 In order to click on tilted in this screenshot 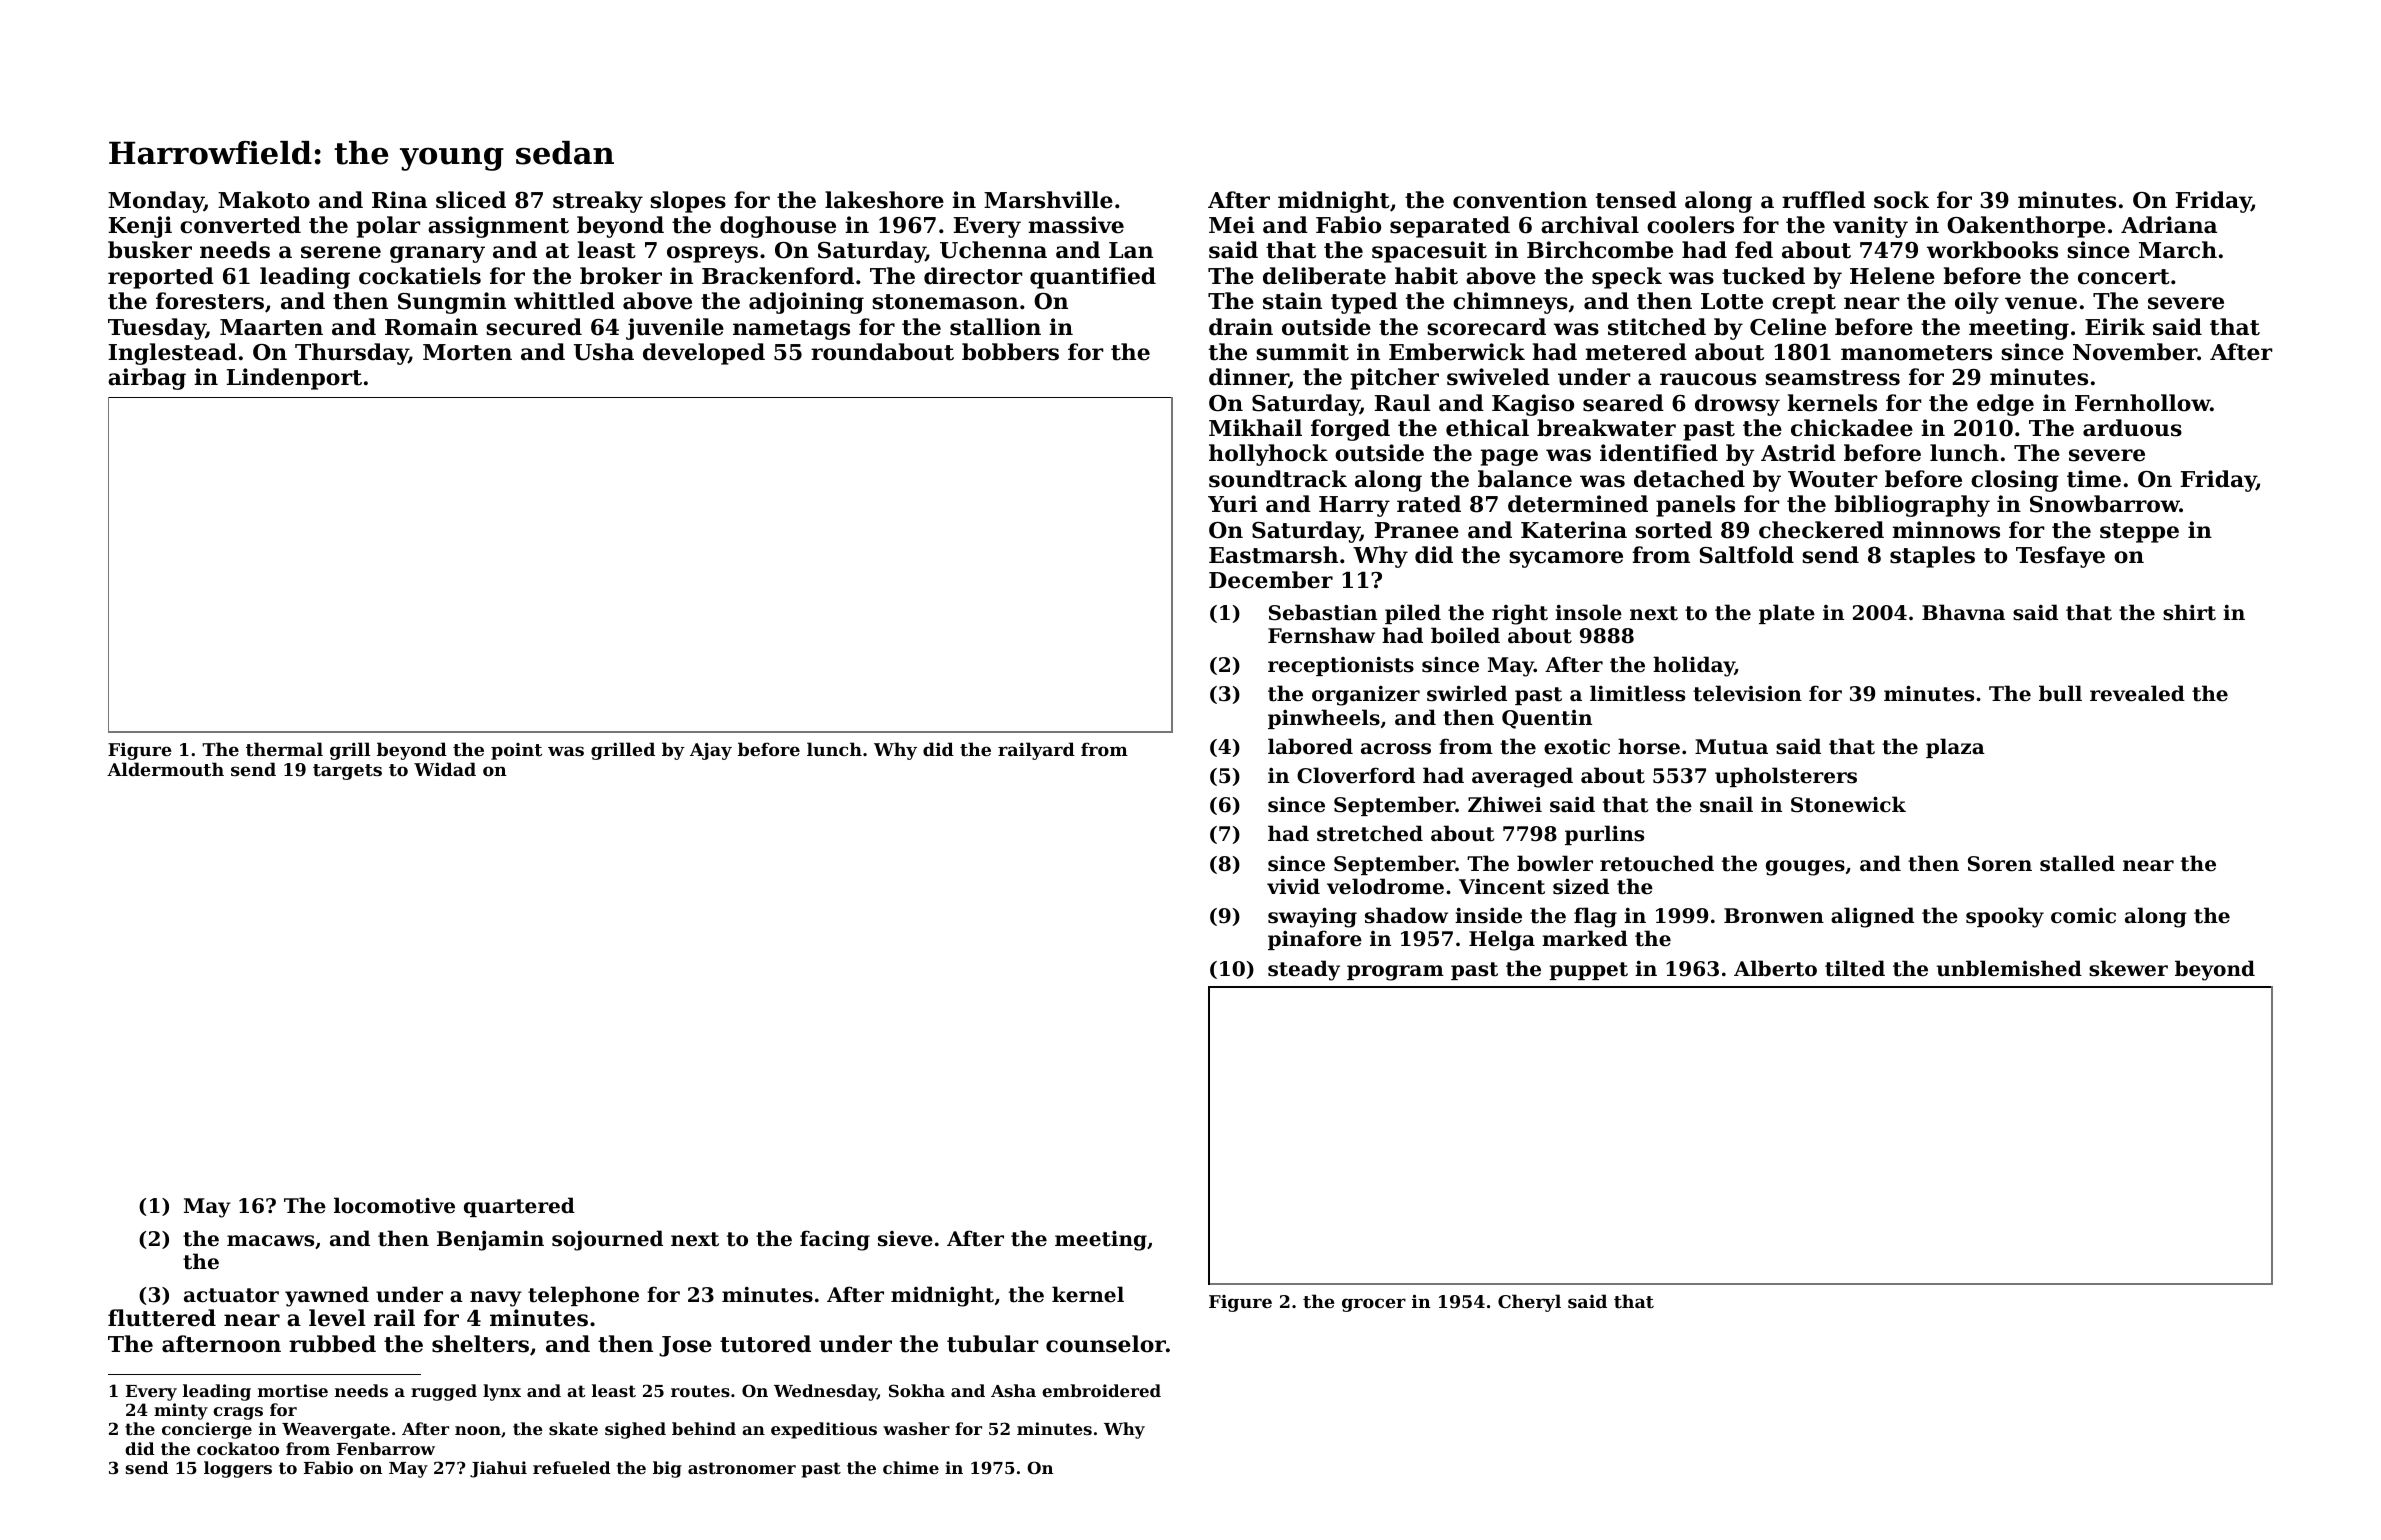, I will do `click(1855, 968)`.
